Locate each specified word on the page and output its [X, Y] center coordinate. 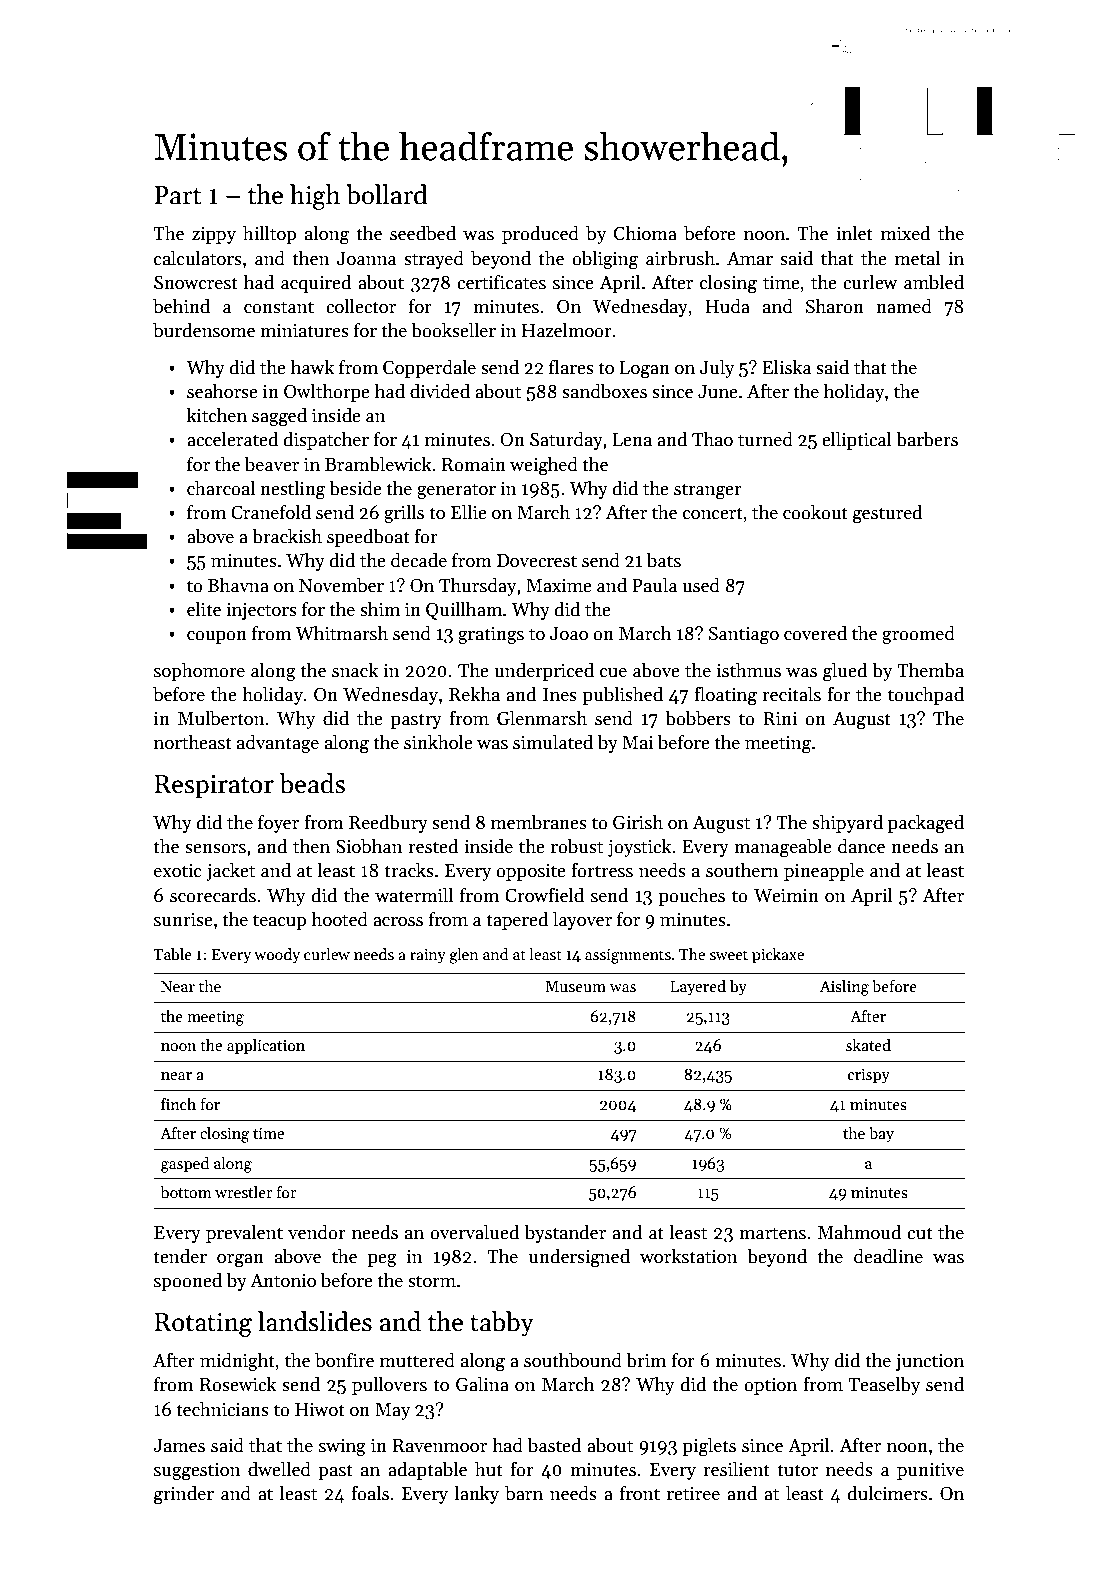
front [640, 1493]
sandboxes [604, 391]
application [266, 1047]
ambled [934, 282]
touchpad [926, 696]
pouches [692, 897]
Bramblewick [378, 464]
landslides [315, 1321]
